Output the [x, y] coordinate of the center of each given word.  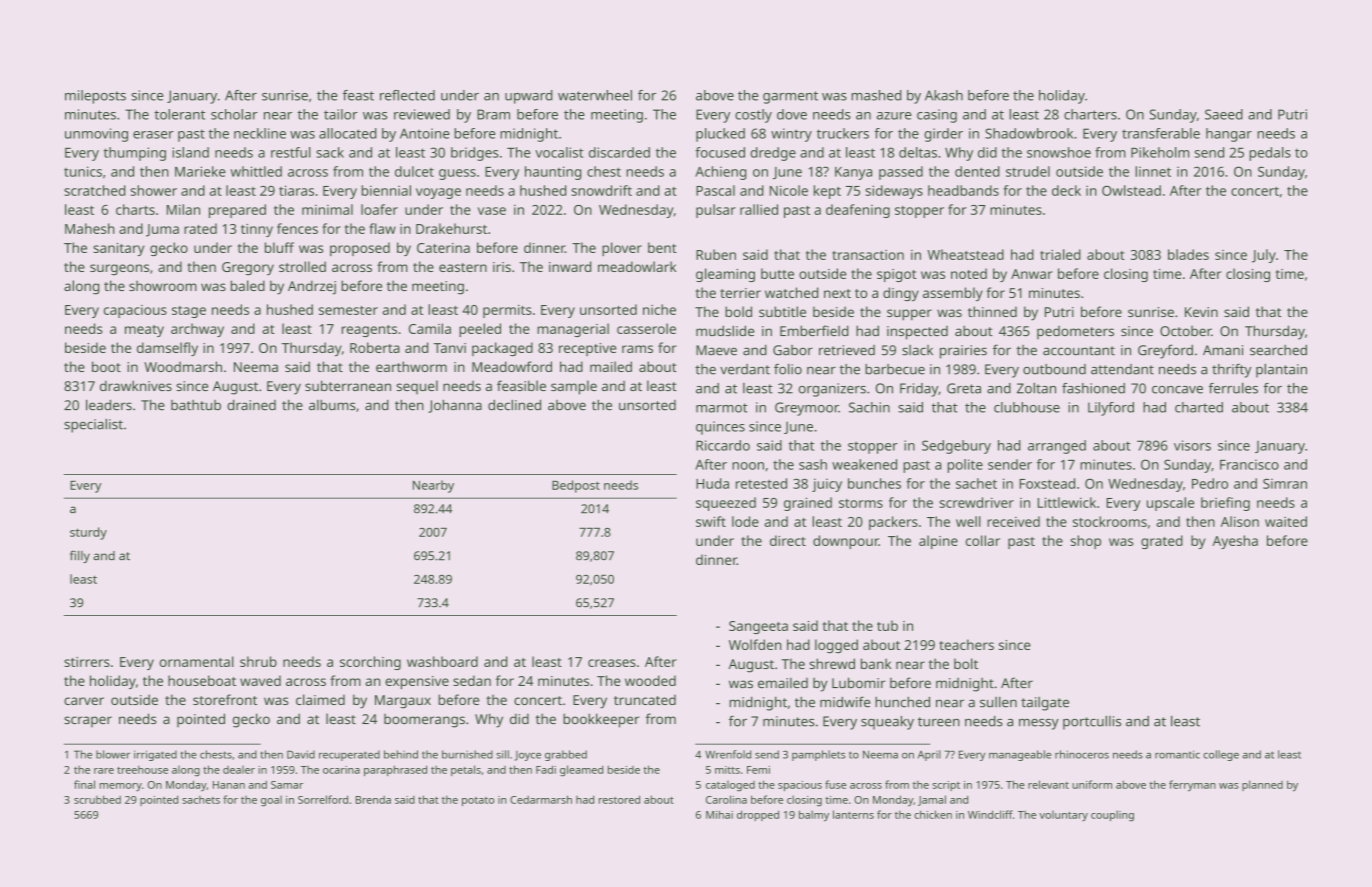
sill [502, 754]
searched [1278, 350]
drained [251, 405]
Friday [919, 390]
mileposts [95, 97]
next [837, 293]
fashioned [1093, 388]
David [301, 754]
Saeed [1224, 114]
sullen [998, 702]
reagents [369, 331]
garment [790, 97]
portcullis [1092, 723]
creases [612, 663]
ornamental [196, 661]
